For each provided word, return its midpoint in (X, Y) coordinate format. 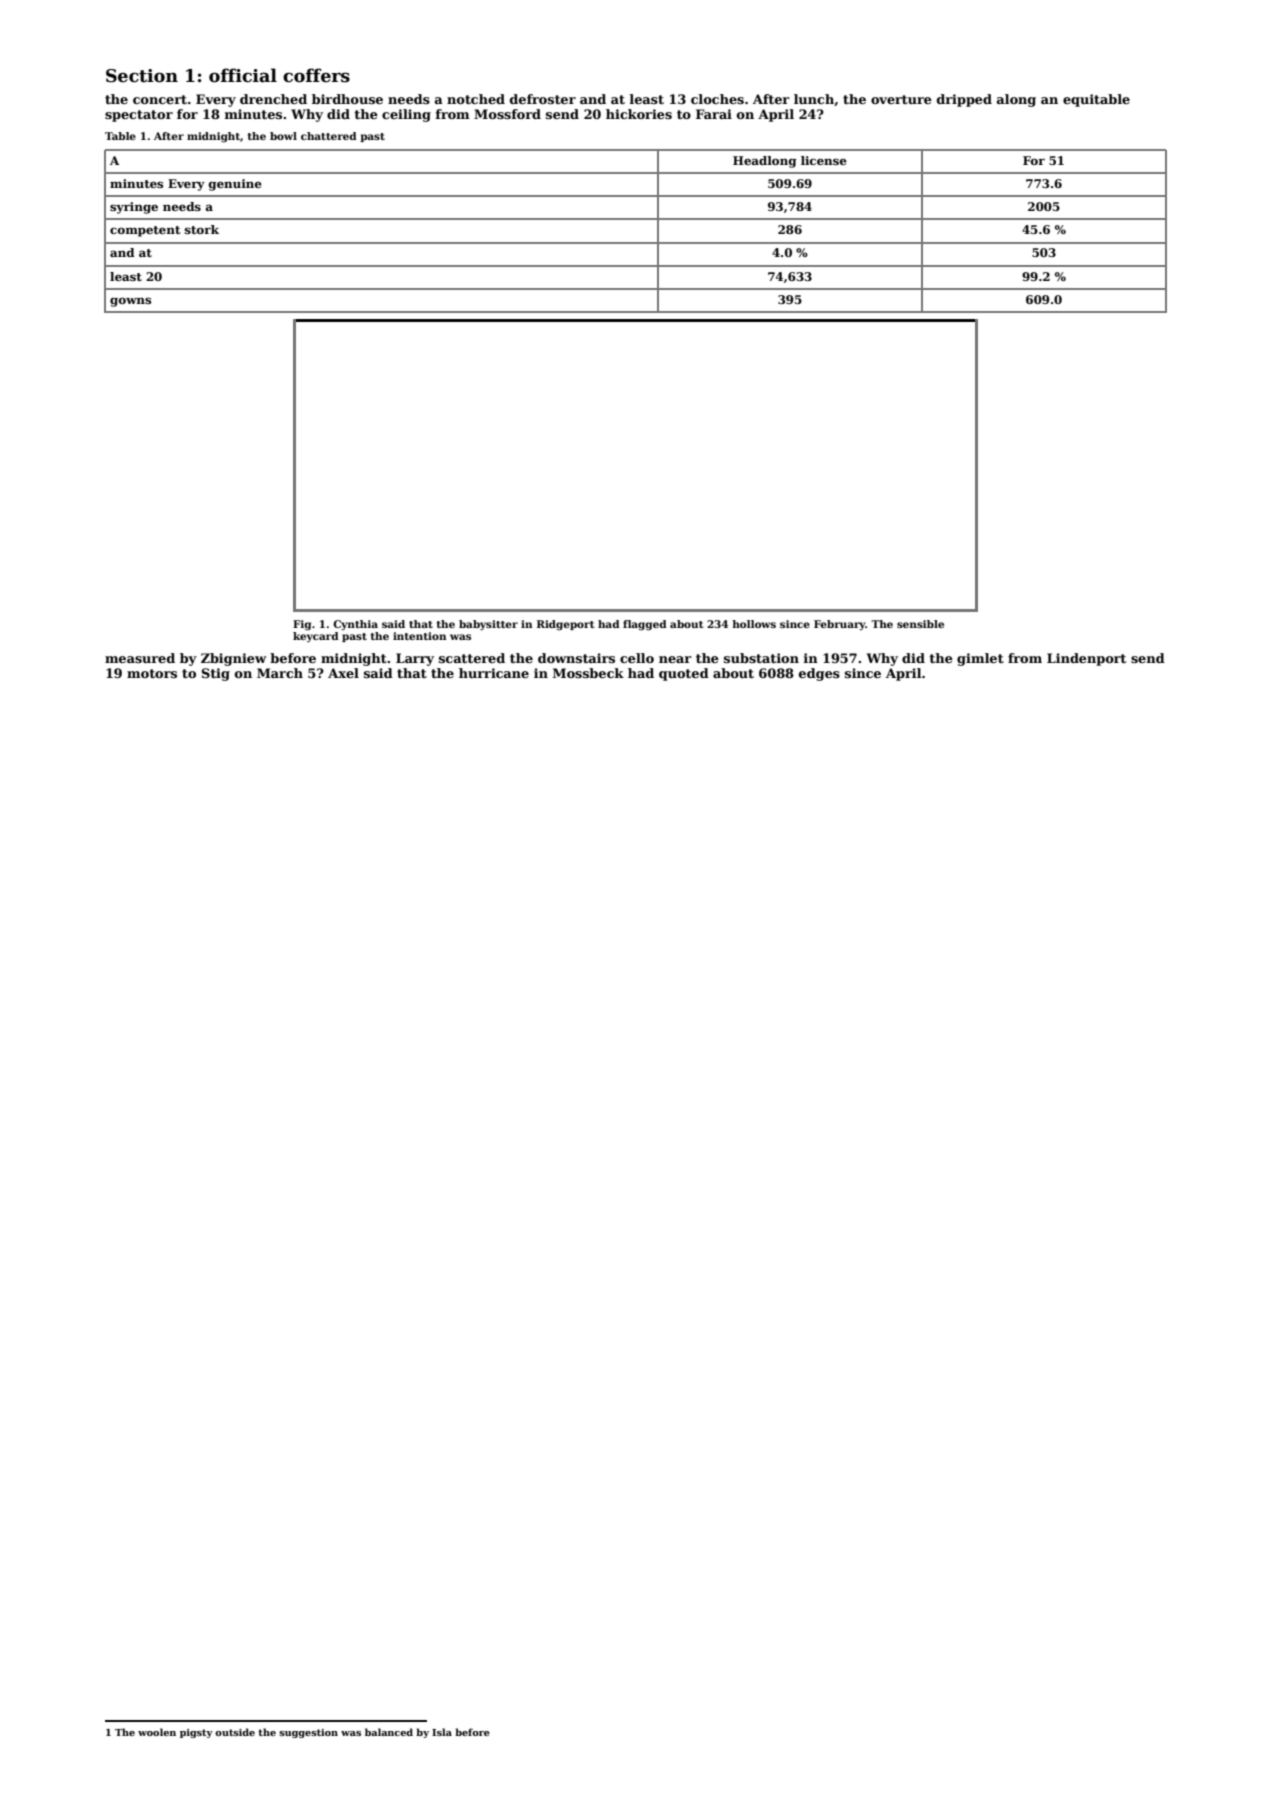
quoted (684, 674)
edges (819, 674)
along (1016, 100)
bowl (283, 136)
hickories (639, 114)
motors (152, 673)
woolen (157, 1732)
